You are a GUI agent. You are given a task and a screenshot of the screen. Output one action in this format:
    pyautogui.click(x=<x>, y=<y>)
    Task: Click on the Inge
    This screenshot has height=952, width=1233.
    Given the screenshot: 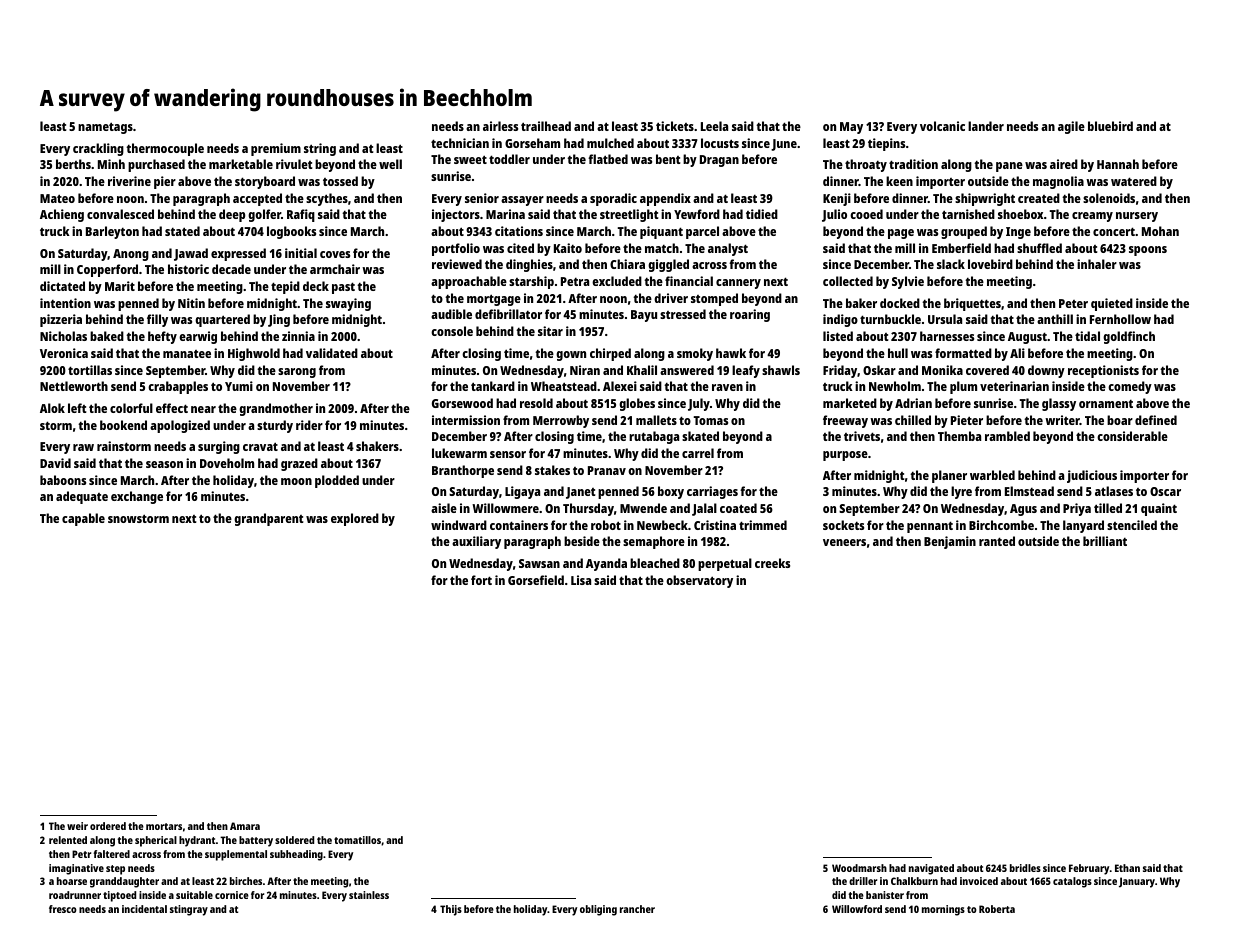 What is the action you would take?
    pyautogui.click(x=1018, y=233)
